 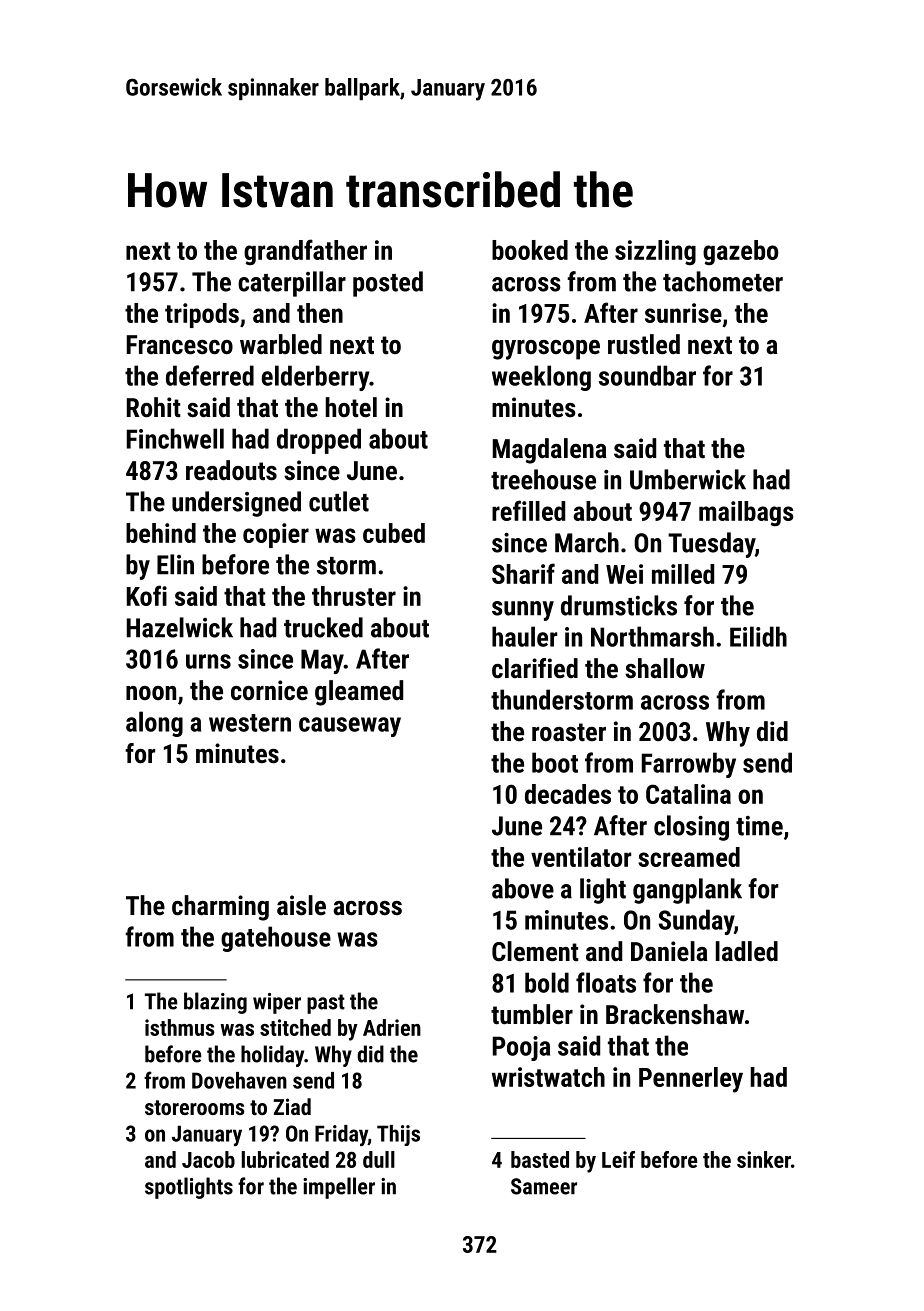 What do you see at coordinates (758, 636) in the image?
I see `Eilidh` at bounding box center [758, 636].
